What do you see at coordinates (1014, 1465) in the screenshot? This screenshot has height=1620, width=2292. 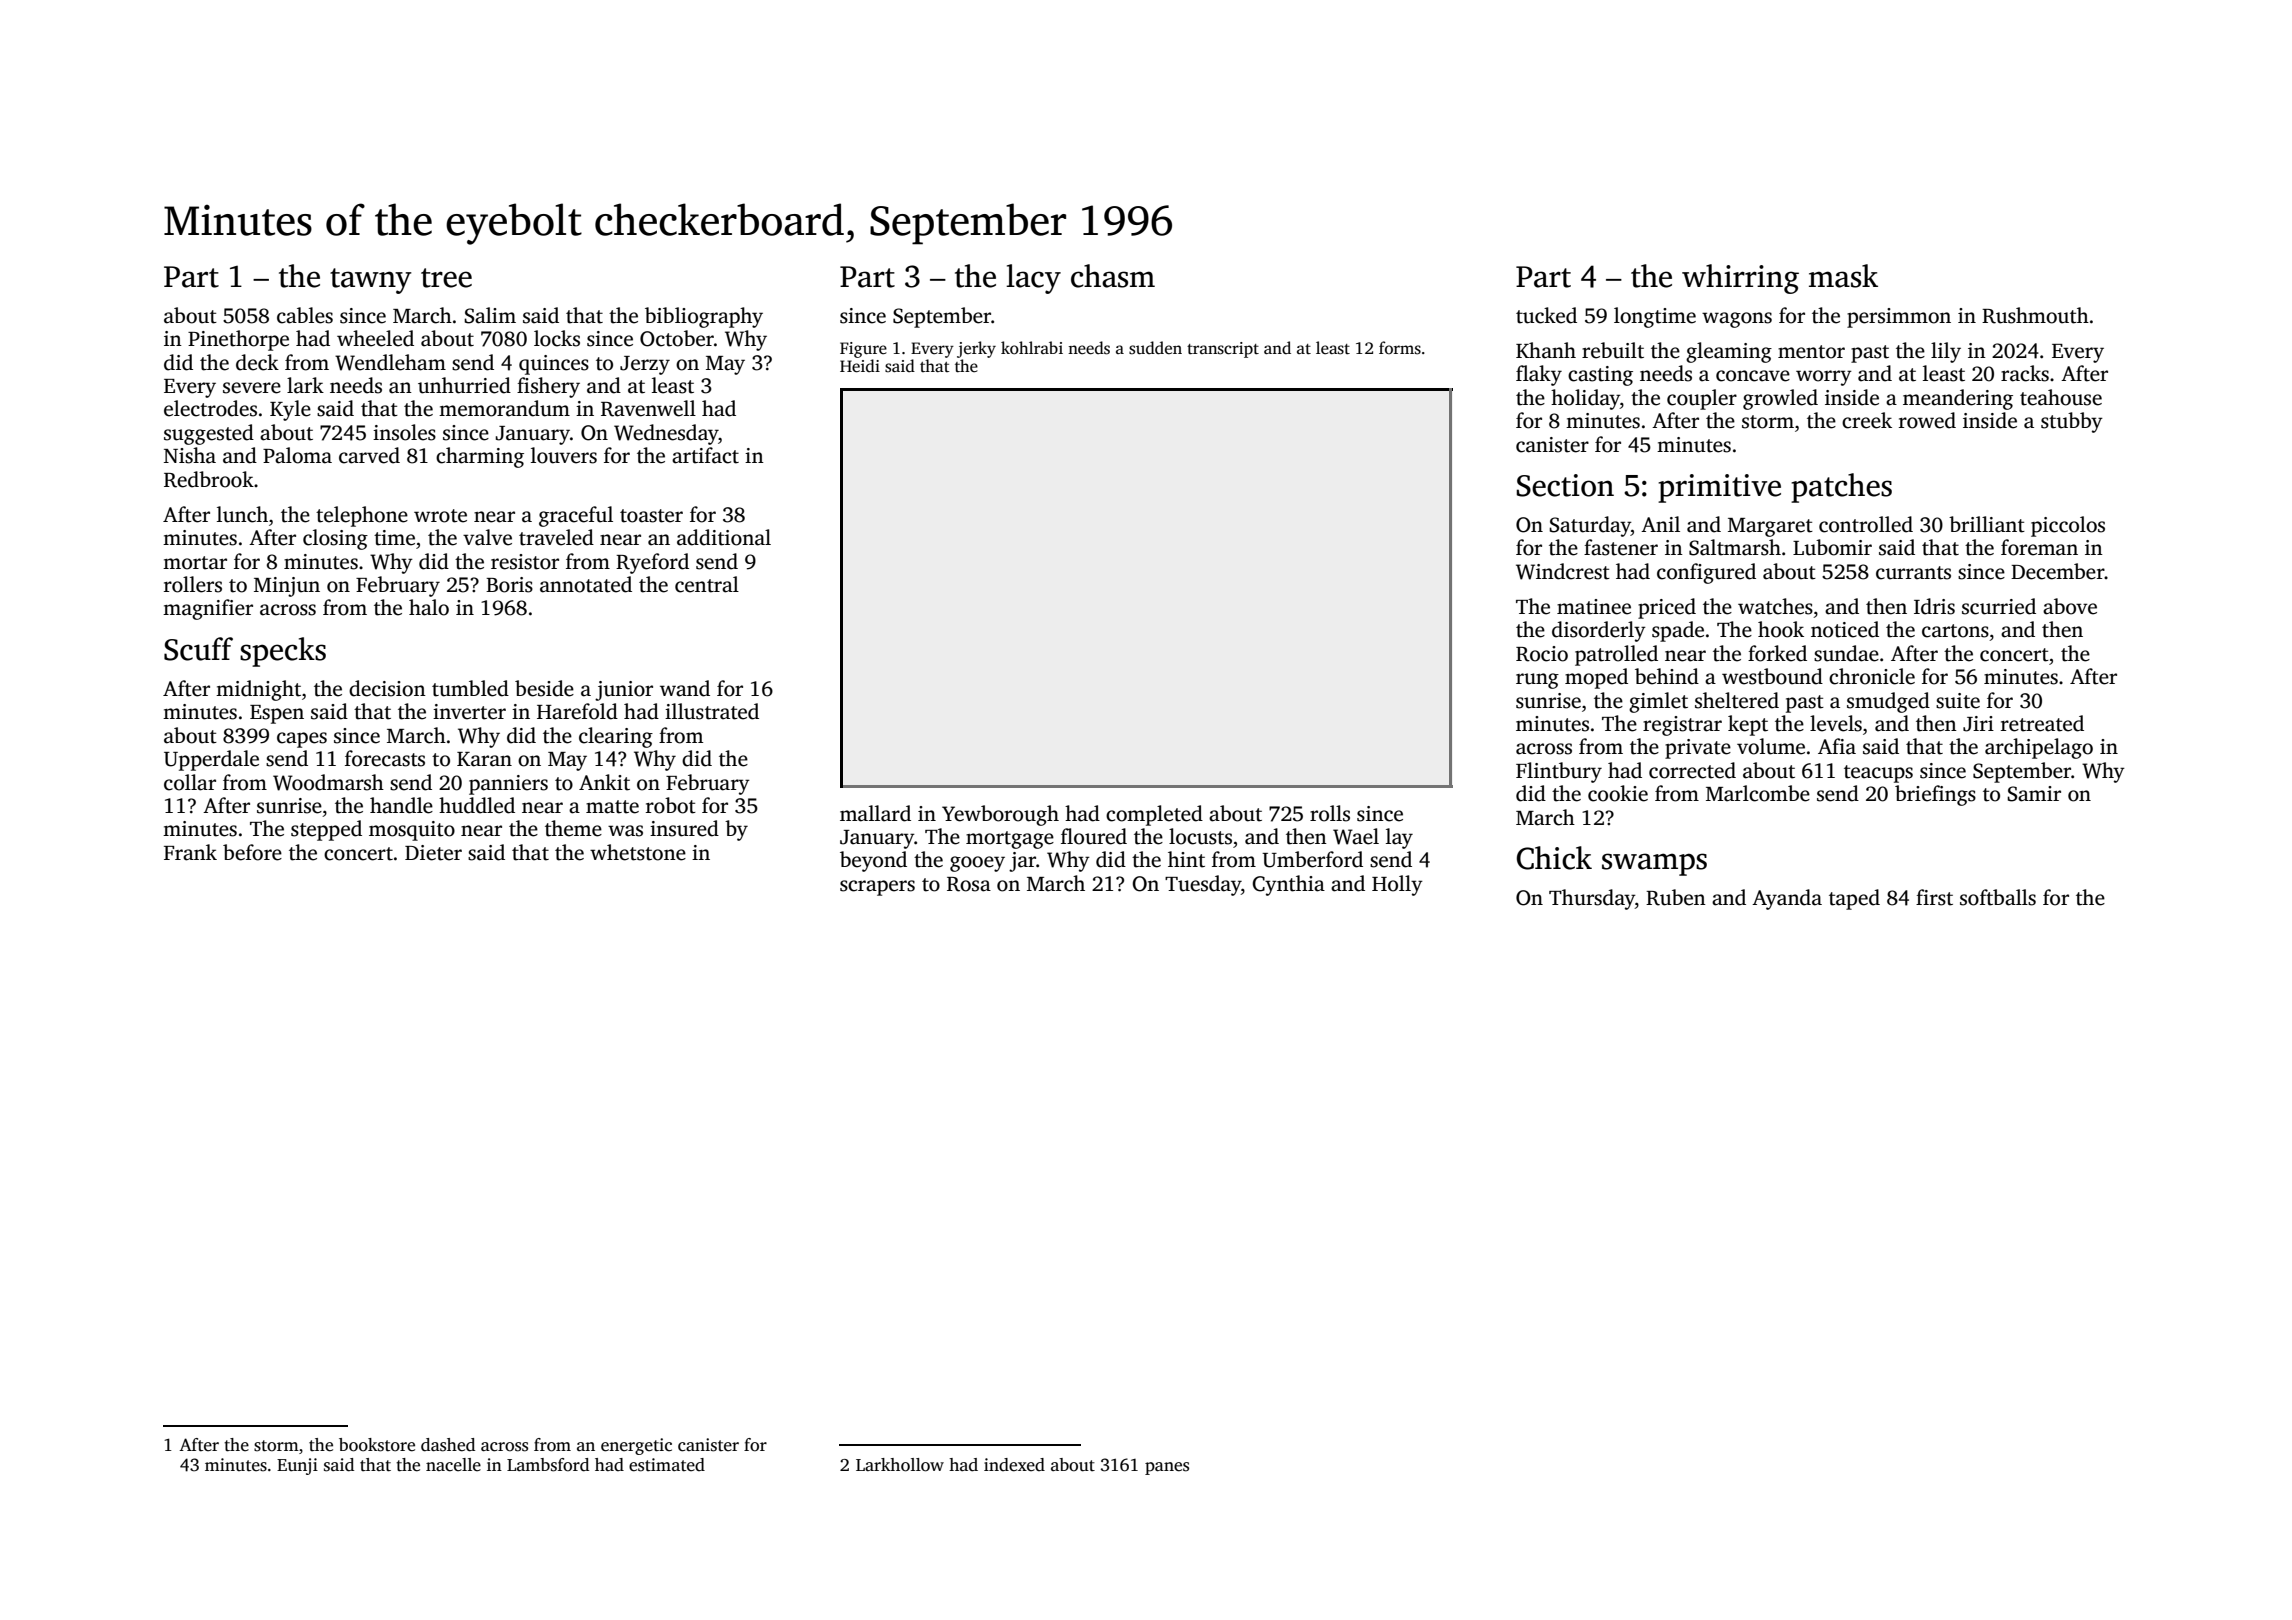 I see `indexed` at bounding box center [1014, 1465].
